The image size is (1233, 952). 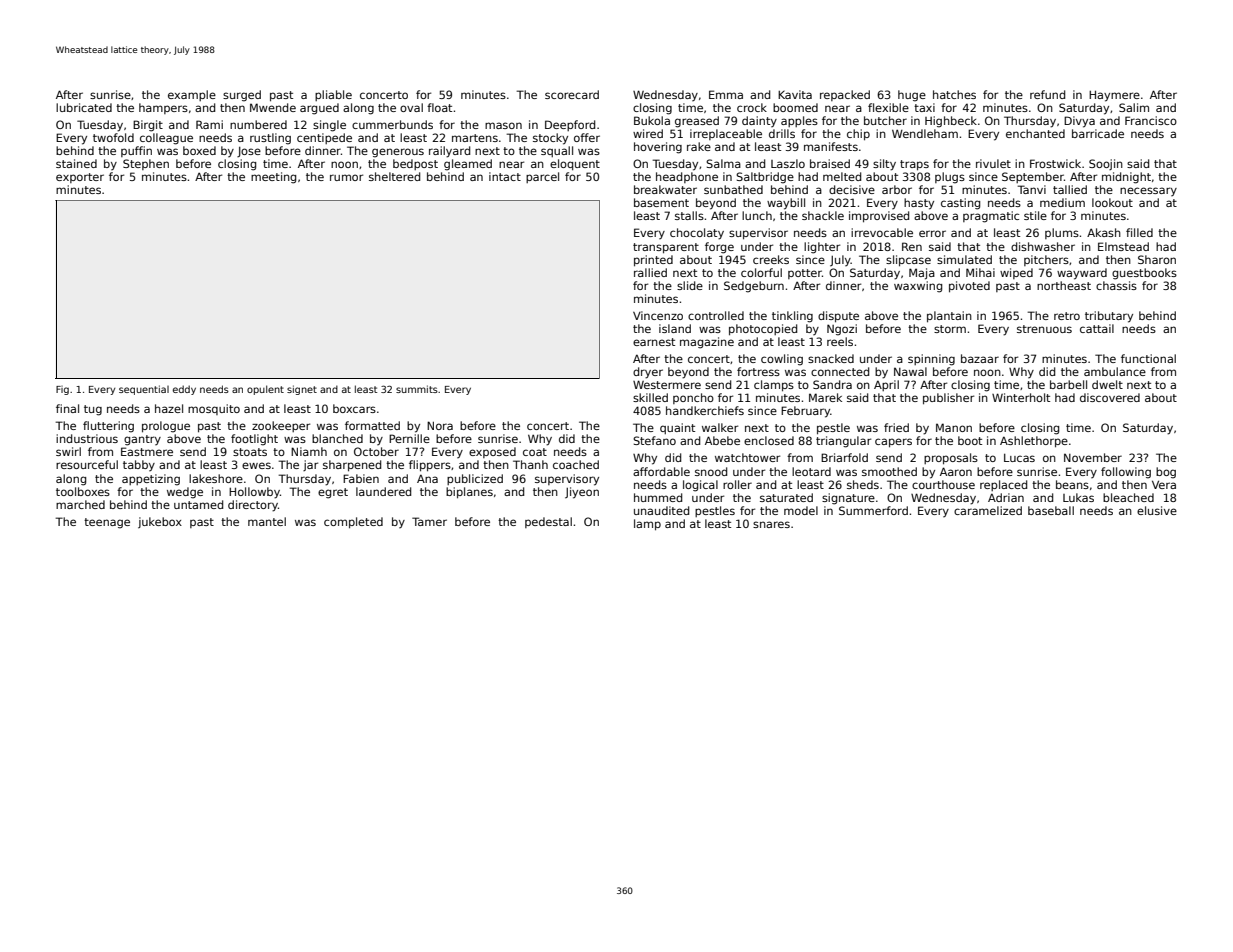 I want to click on Emma, so click(x=726, y=94).
